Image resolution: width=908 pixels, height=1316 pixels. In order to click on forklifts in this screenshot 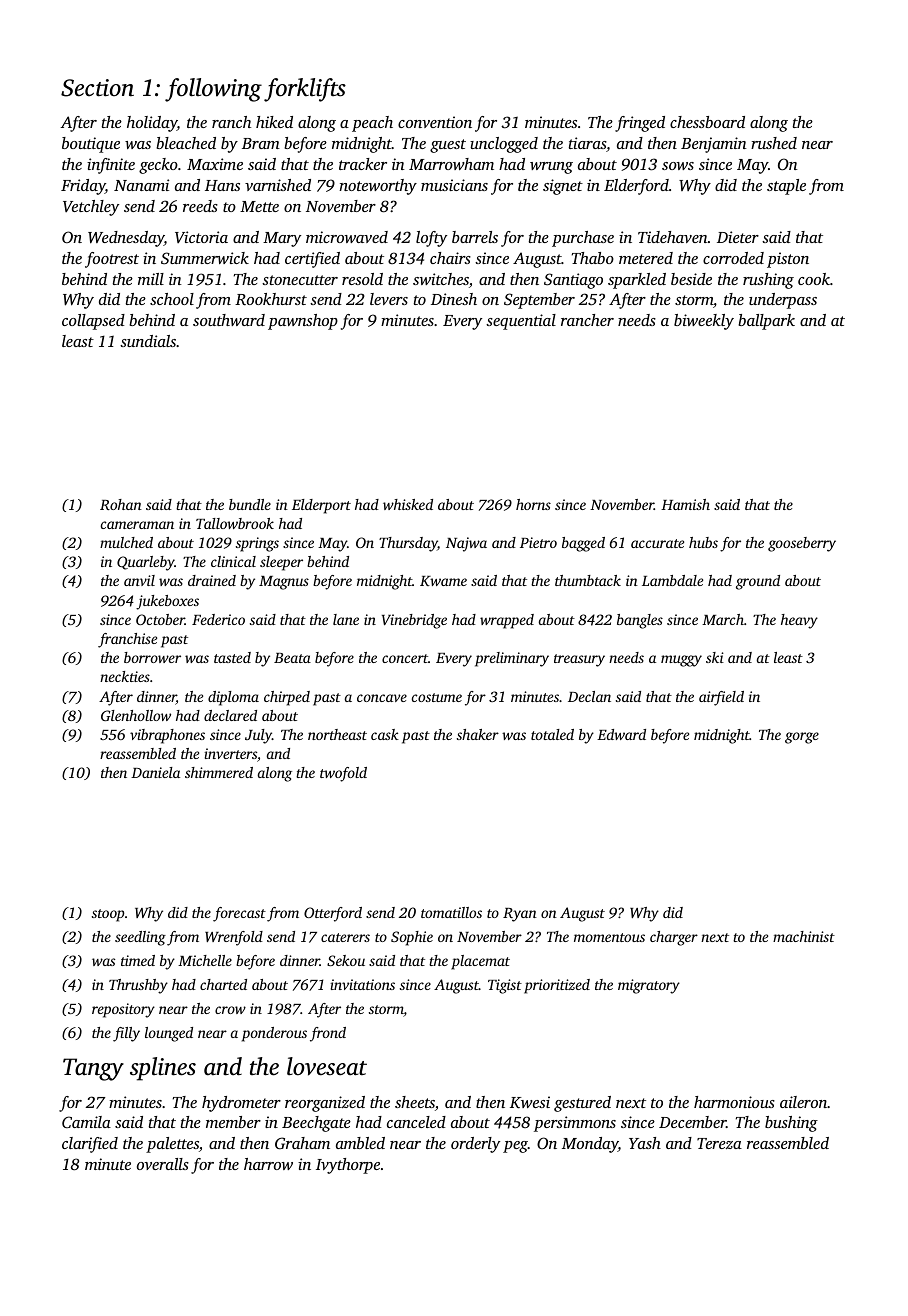, I will do `click(305, 90)`.
